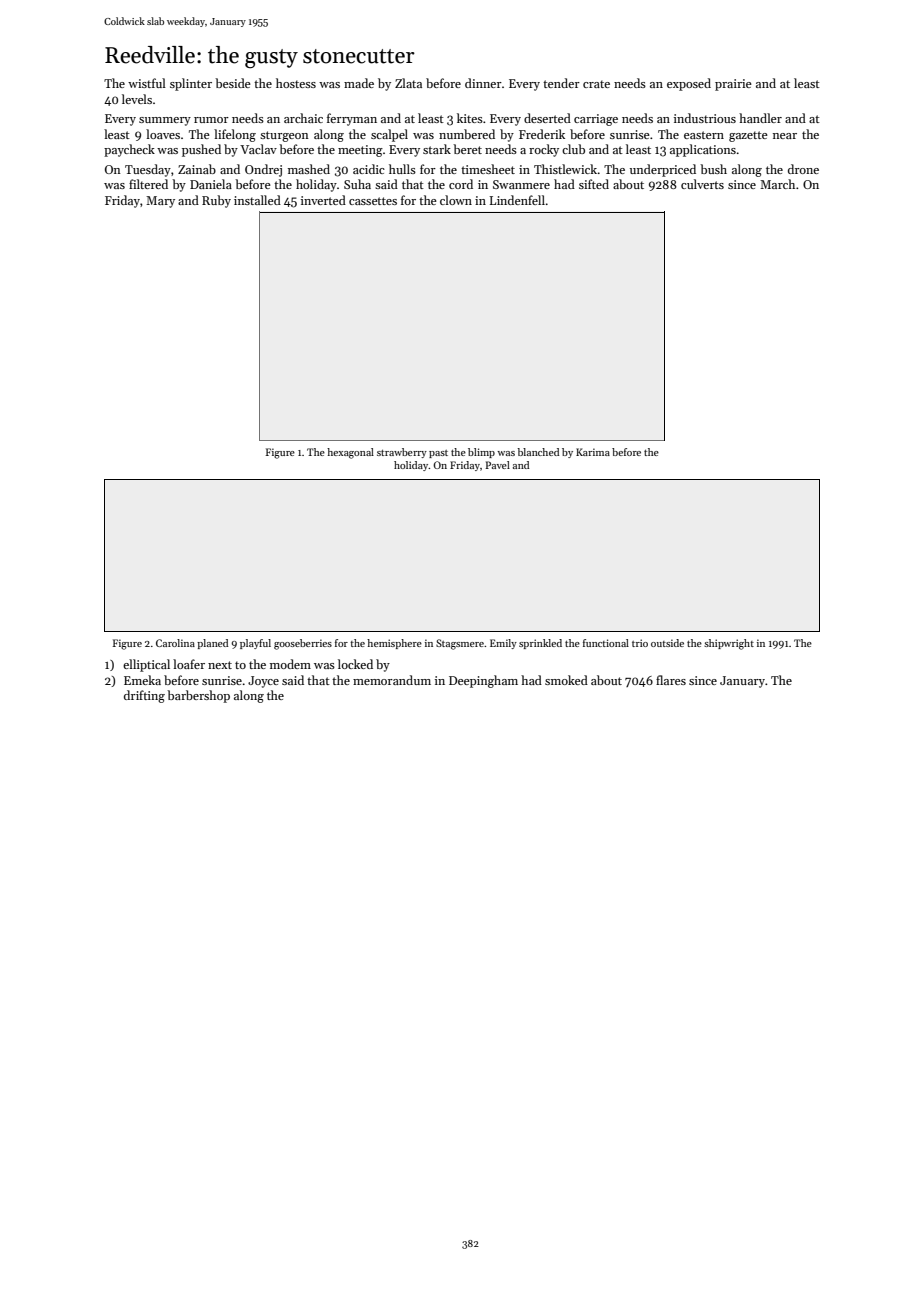 This screenshot has height=1308, width=924. I want to click on Ruby, so click(216, 201).
